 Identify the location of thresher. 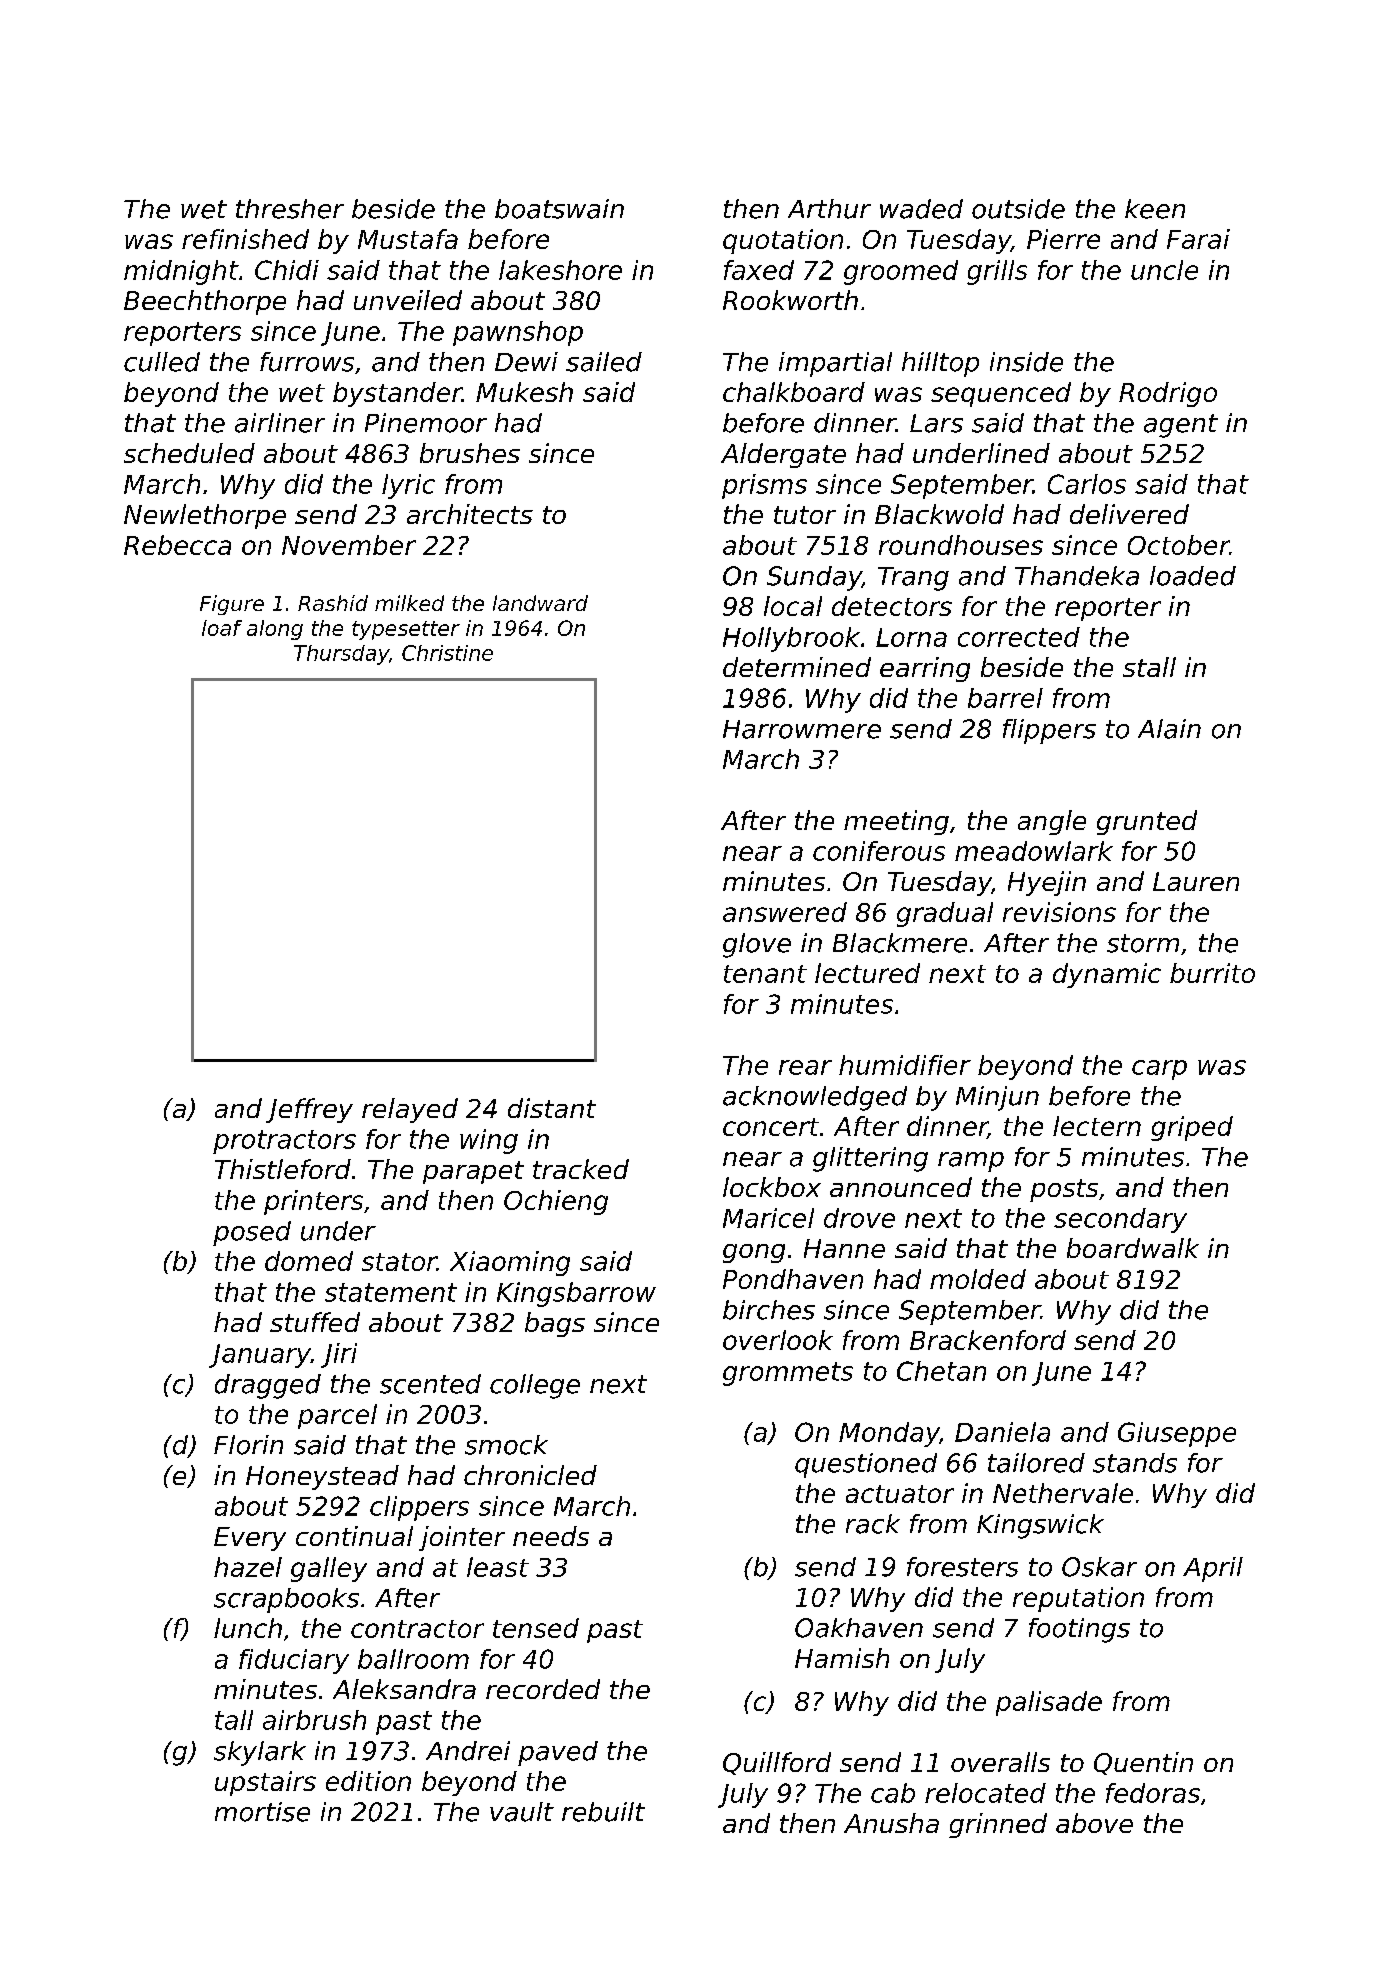
(290, 209).
